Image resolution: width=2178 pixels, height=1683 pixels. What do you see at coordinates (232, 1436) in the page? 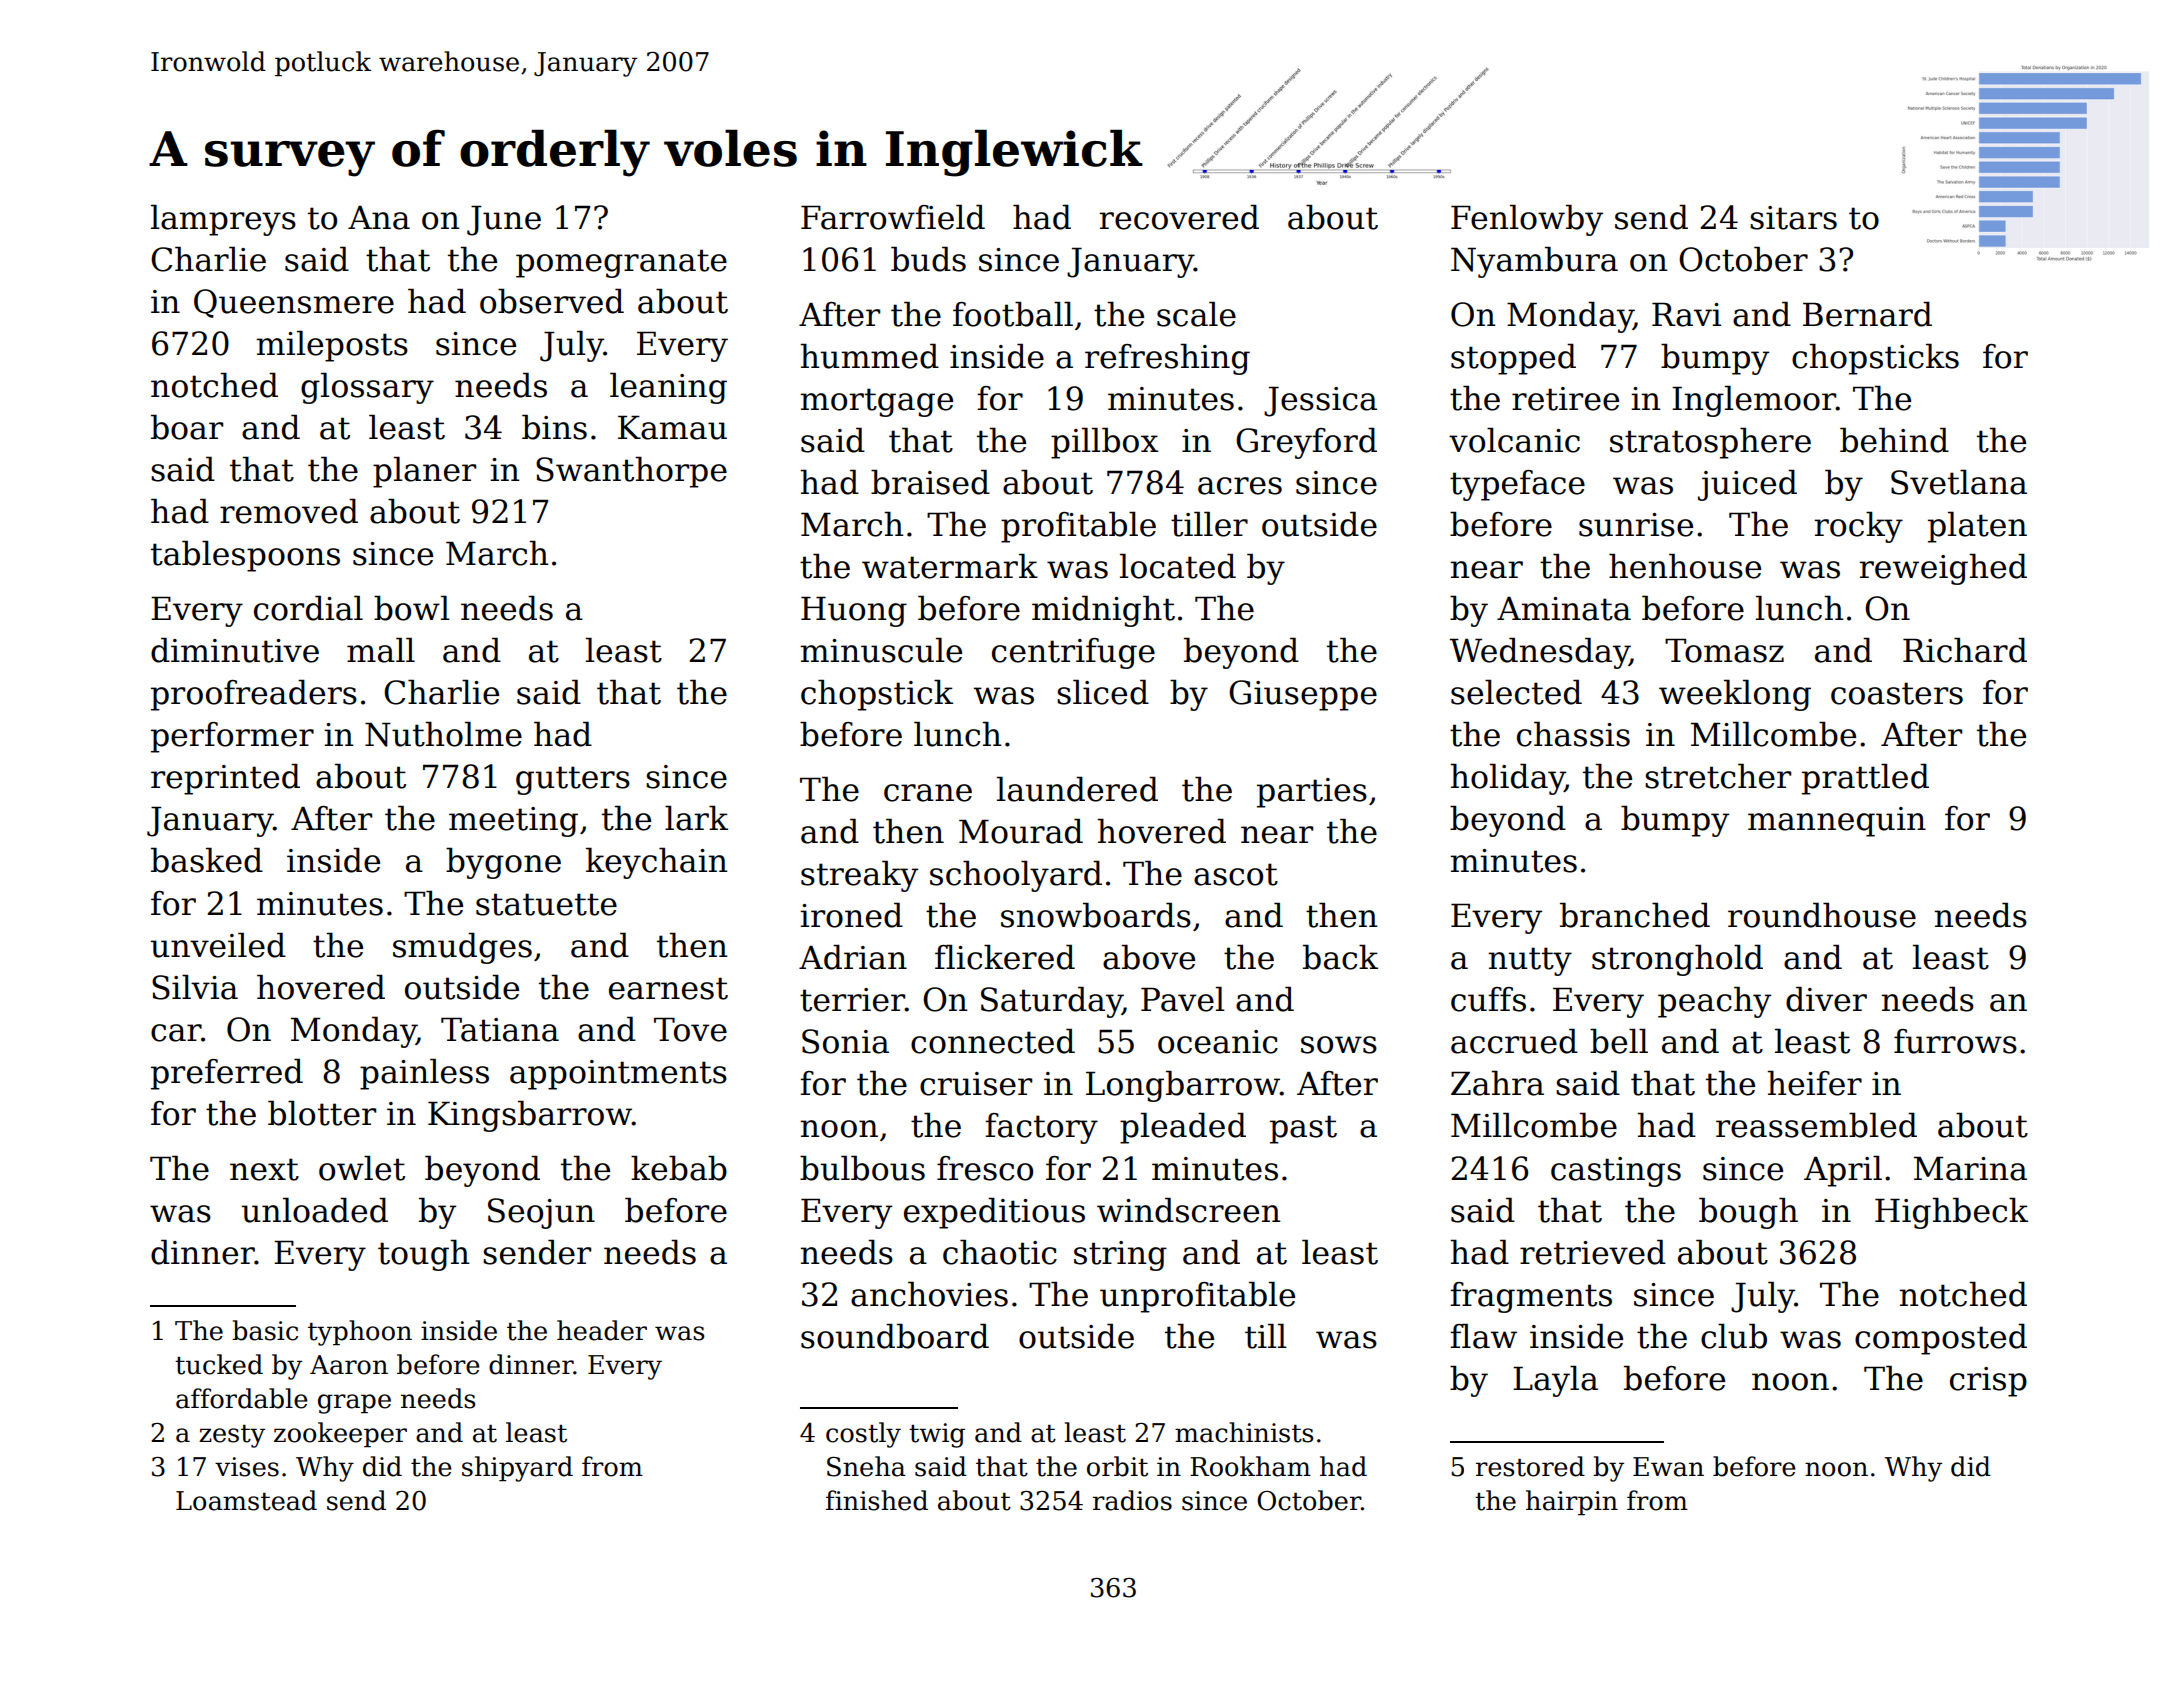
I see `zesty` at bounding box center [232, 1436].
